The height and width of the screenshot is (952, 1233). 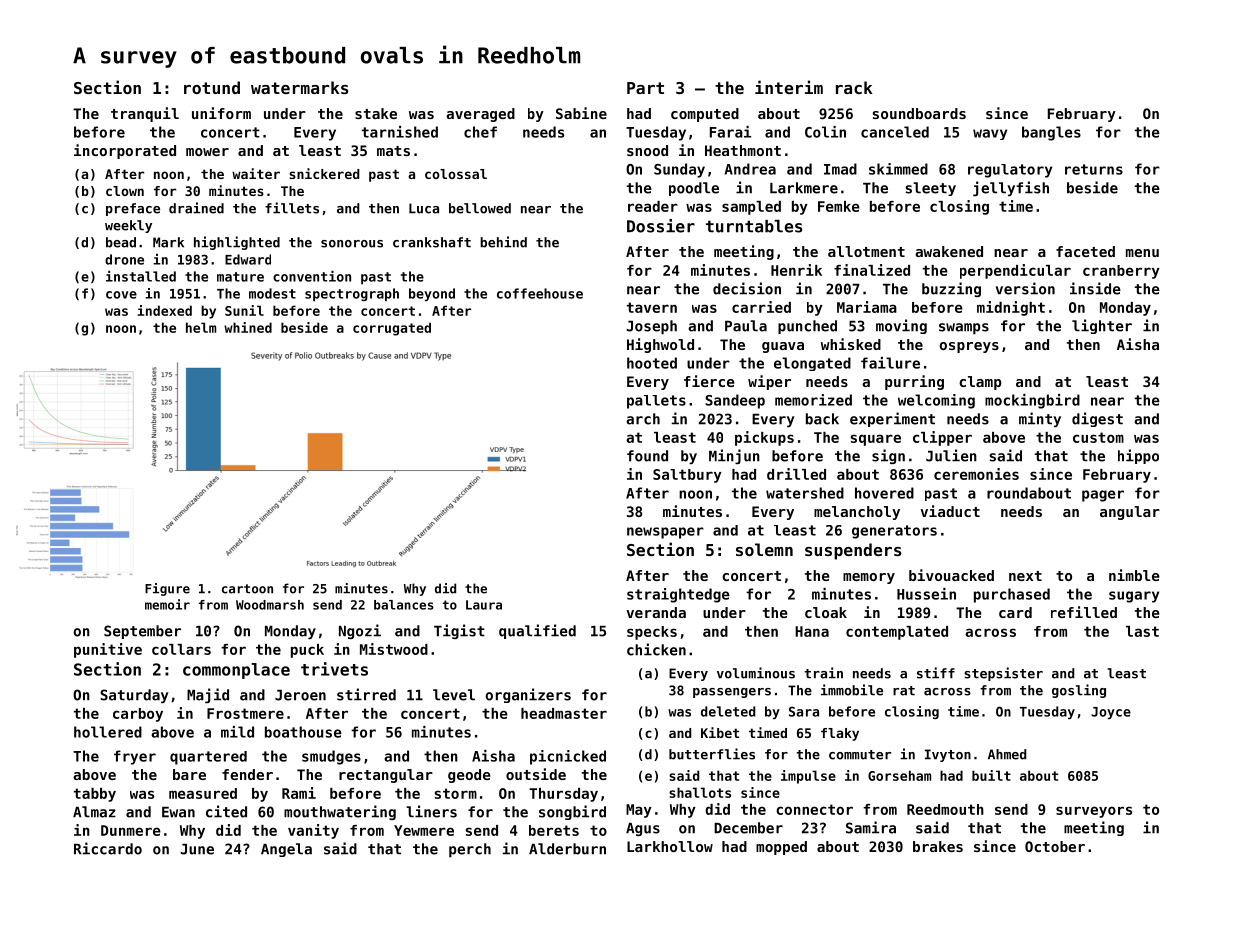 What do you see at coordinates (286, 850) in the screenshot?
I see `Angela` at bounding box center [286, 850].
